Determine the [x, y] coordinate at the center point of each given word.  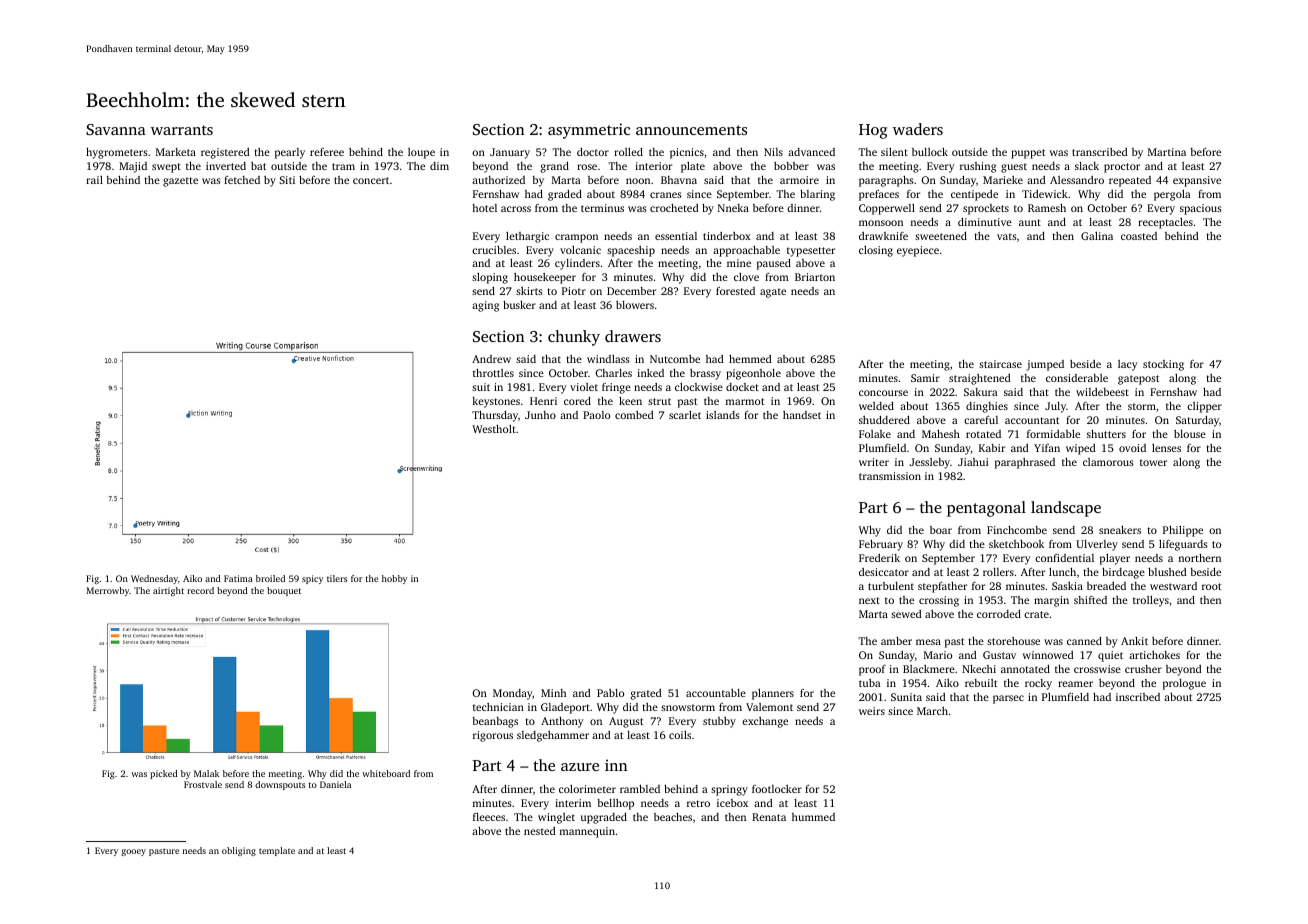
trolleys [1151, 601]
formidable [1053, 434]
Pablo [610, 693]
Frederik [879, 558]
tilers [337, 578]
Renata [769, 817]
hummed [813, 817]
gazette [180, 182]
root [1211, 586]
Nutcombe [675, 359]
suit [481, 387]
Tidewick [1045, 194]
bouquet [284, 591]
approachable [746, 251]
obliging [239, 851]
